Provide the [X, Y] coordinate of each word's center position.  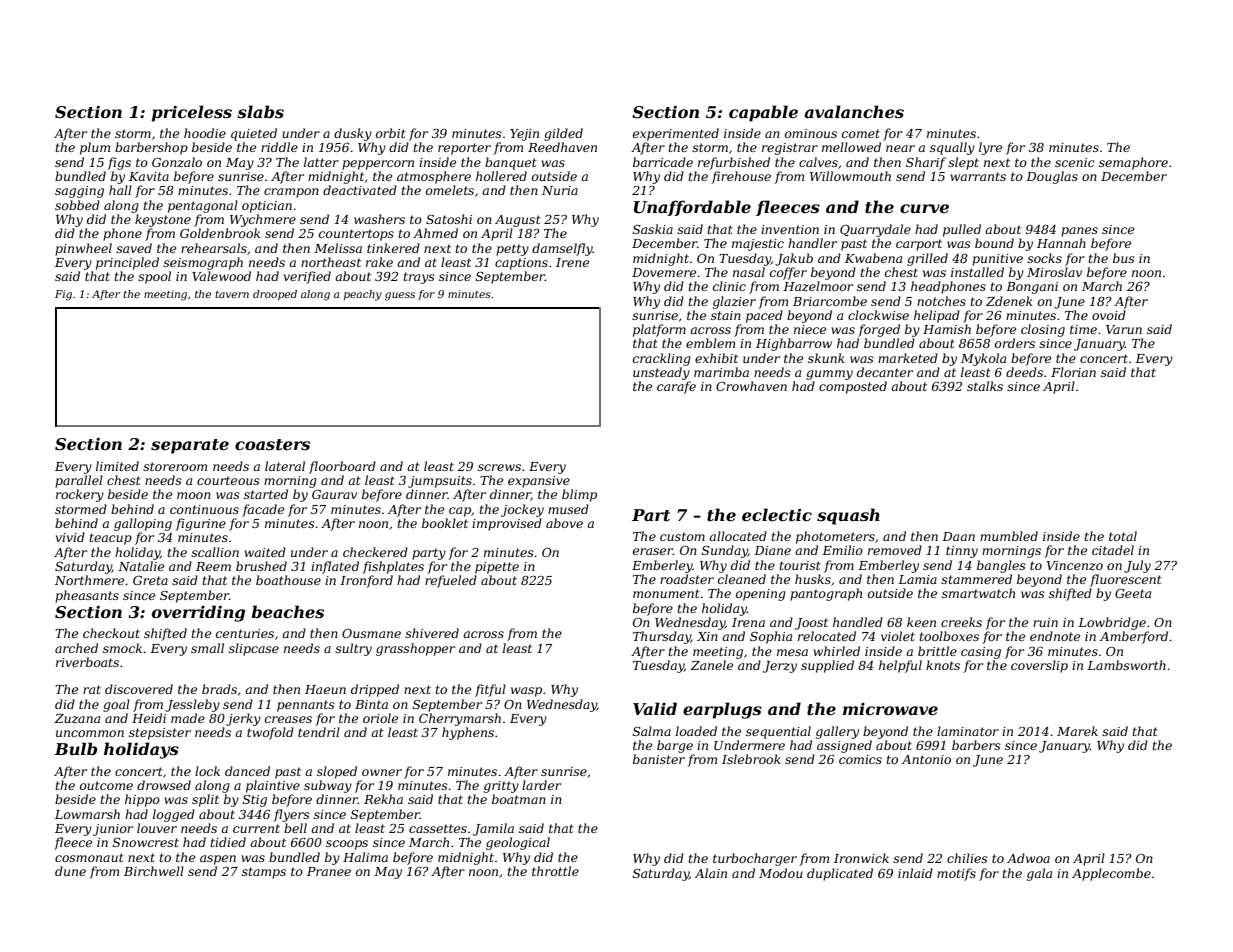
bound [994, 243]
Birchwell [154, 871]
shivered [432, 633]
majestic [758, 245]
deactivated [360, 190]
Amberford [1134, 637]
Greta [150, 580]
